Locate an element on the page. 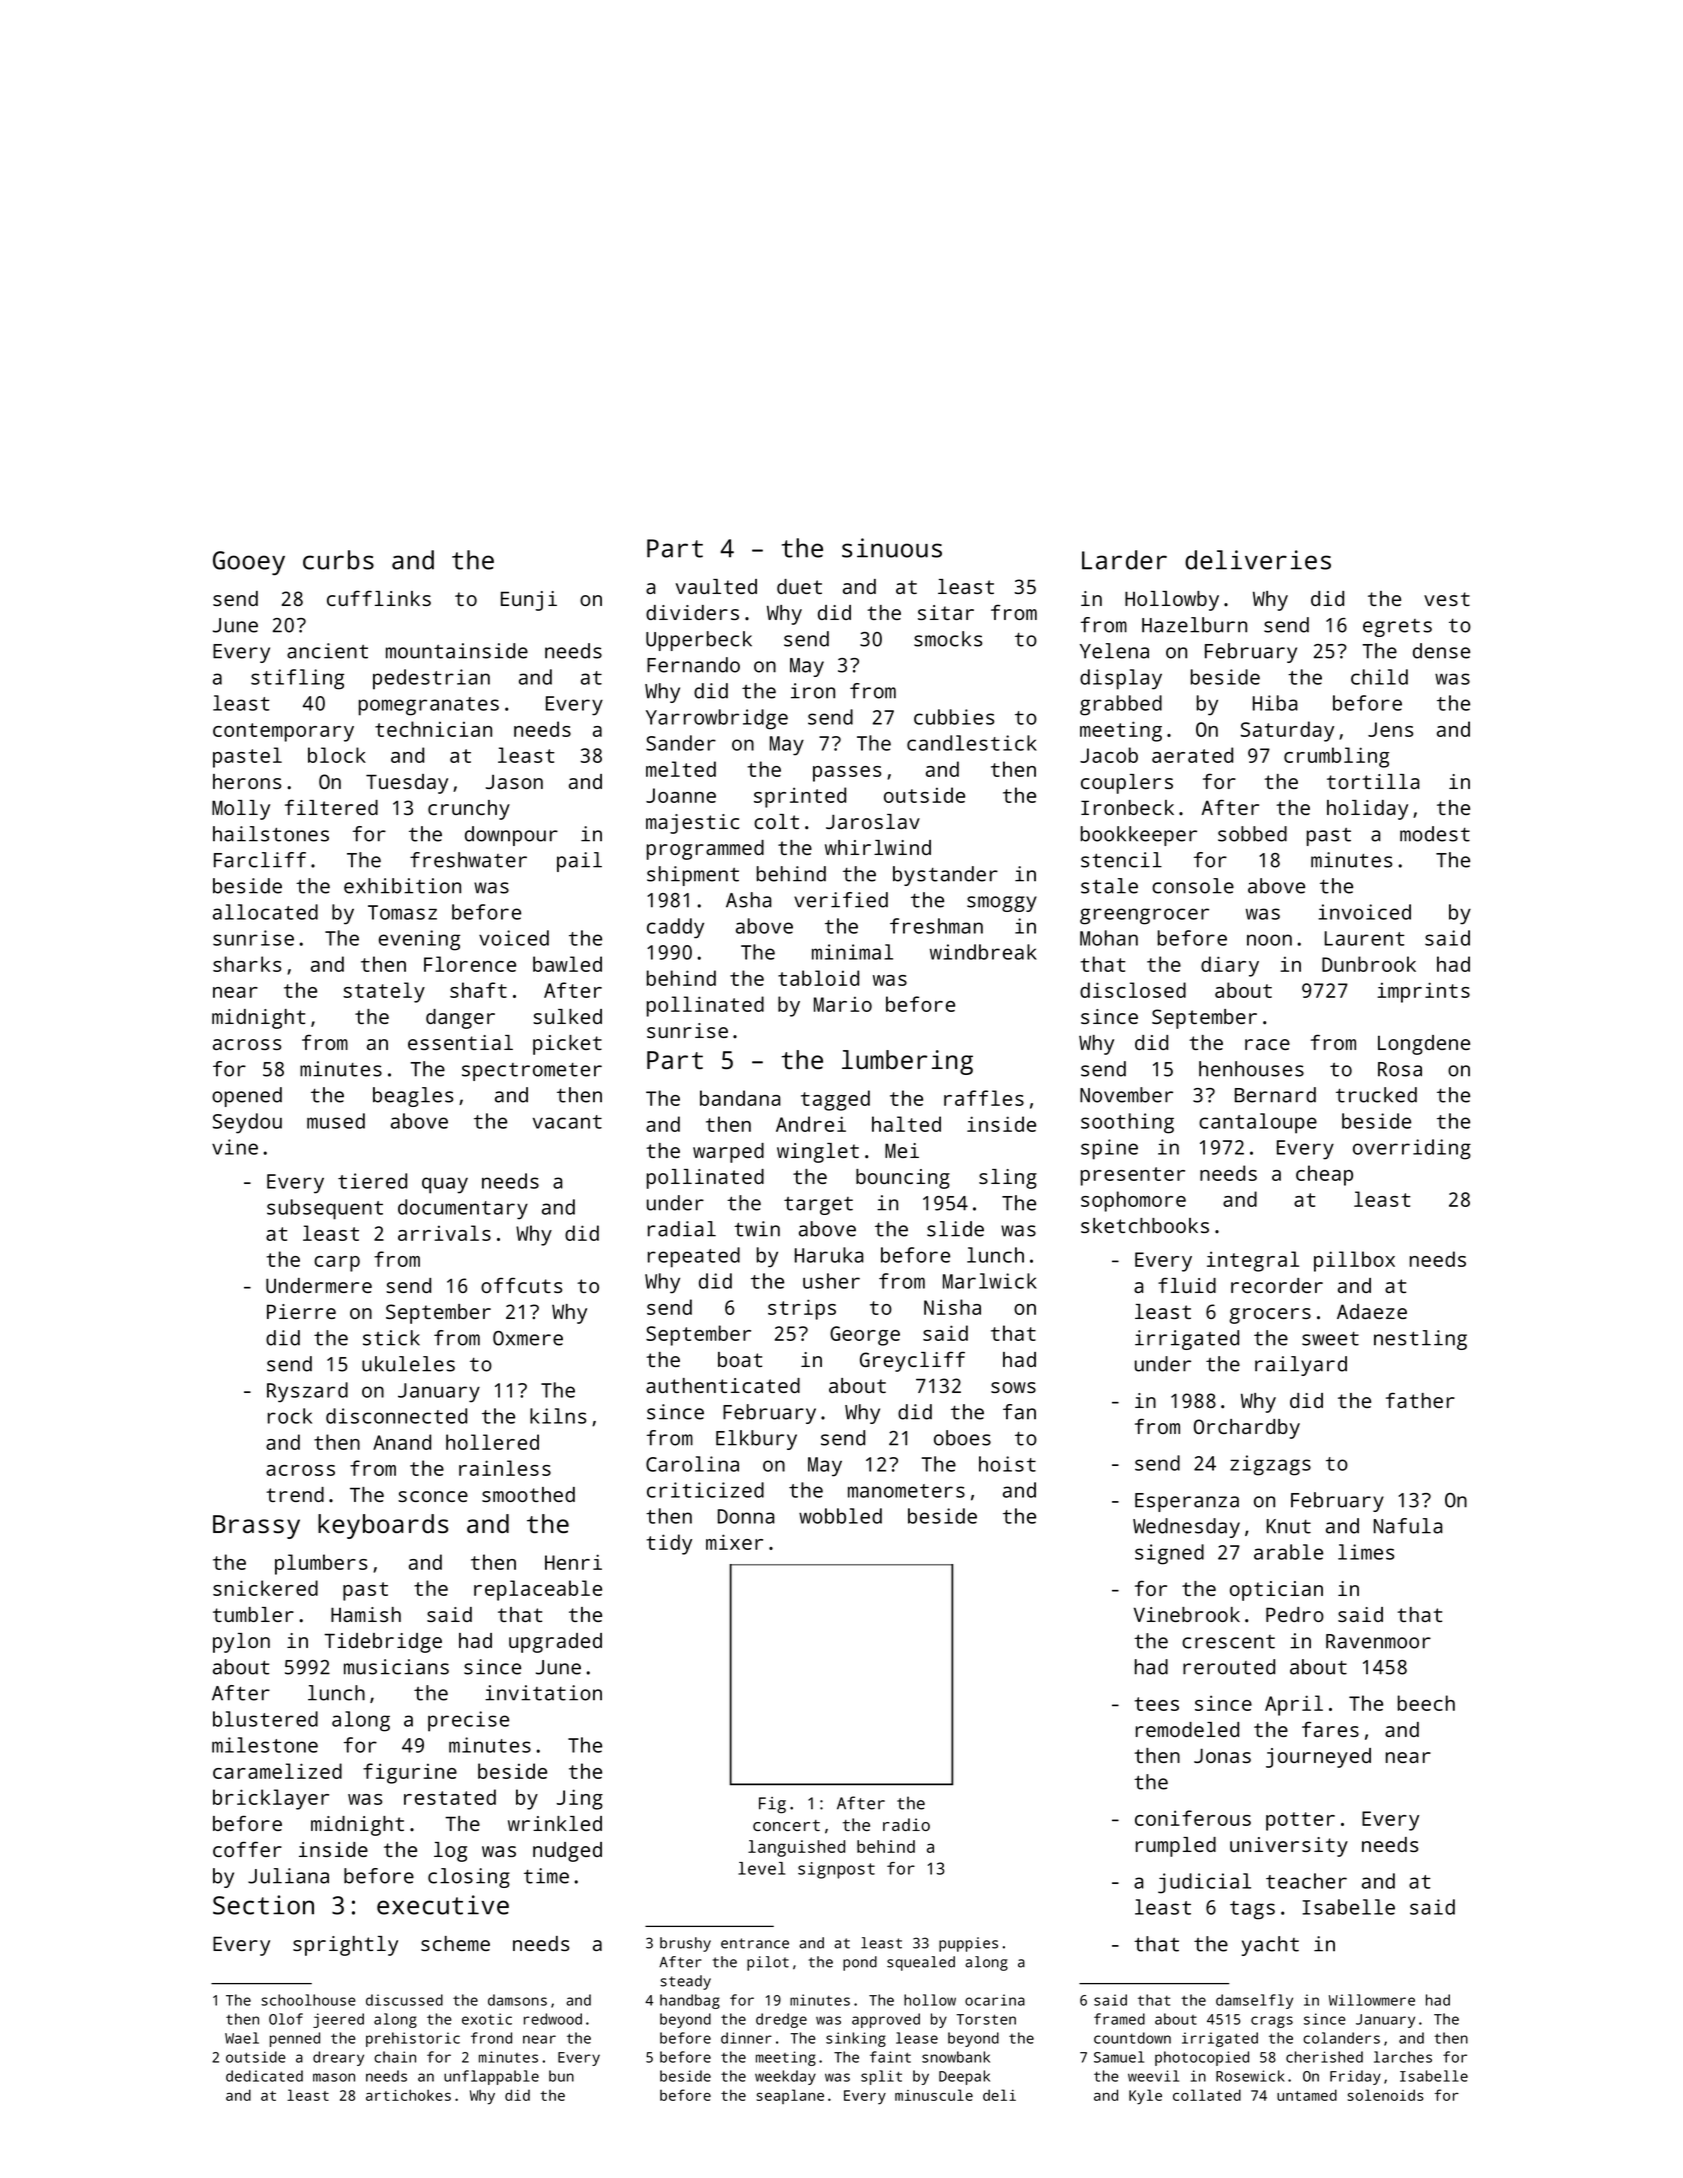  mused is located at coordinates (336, 1121).
